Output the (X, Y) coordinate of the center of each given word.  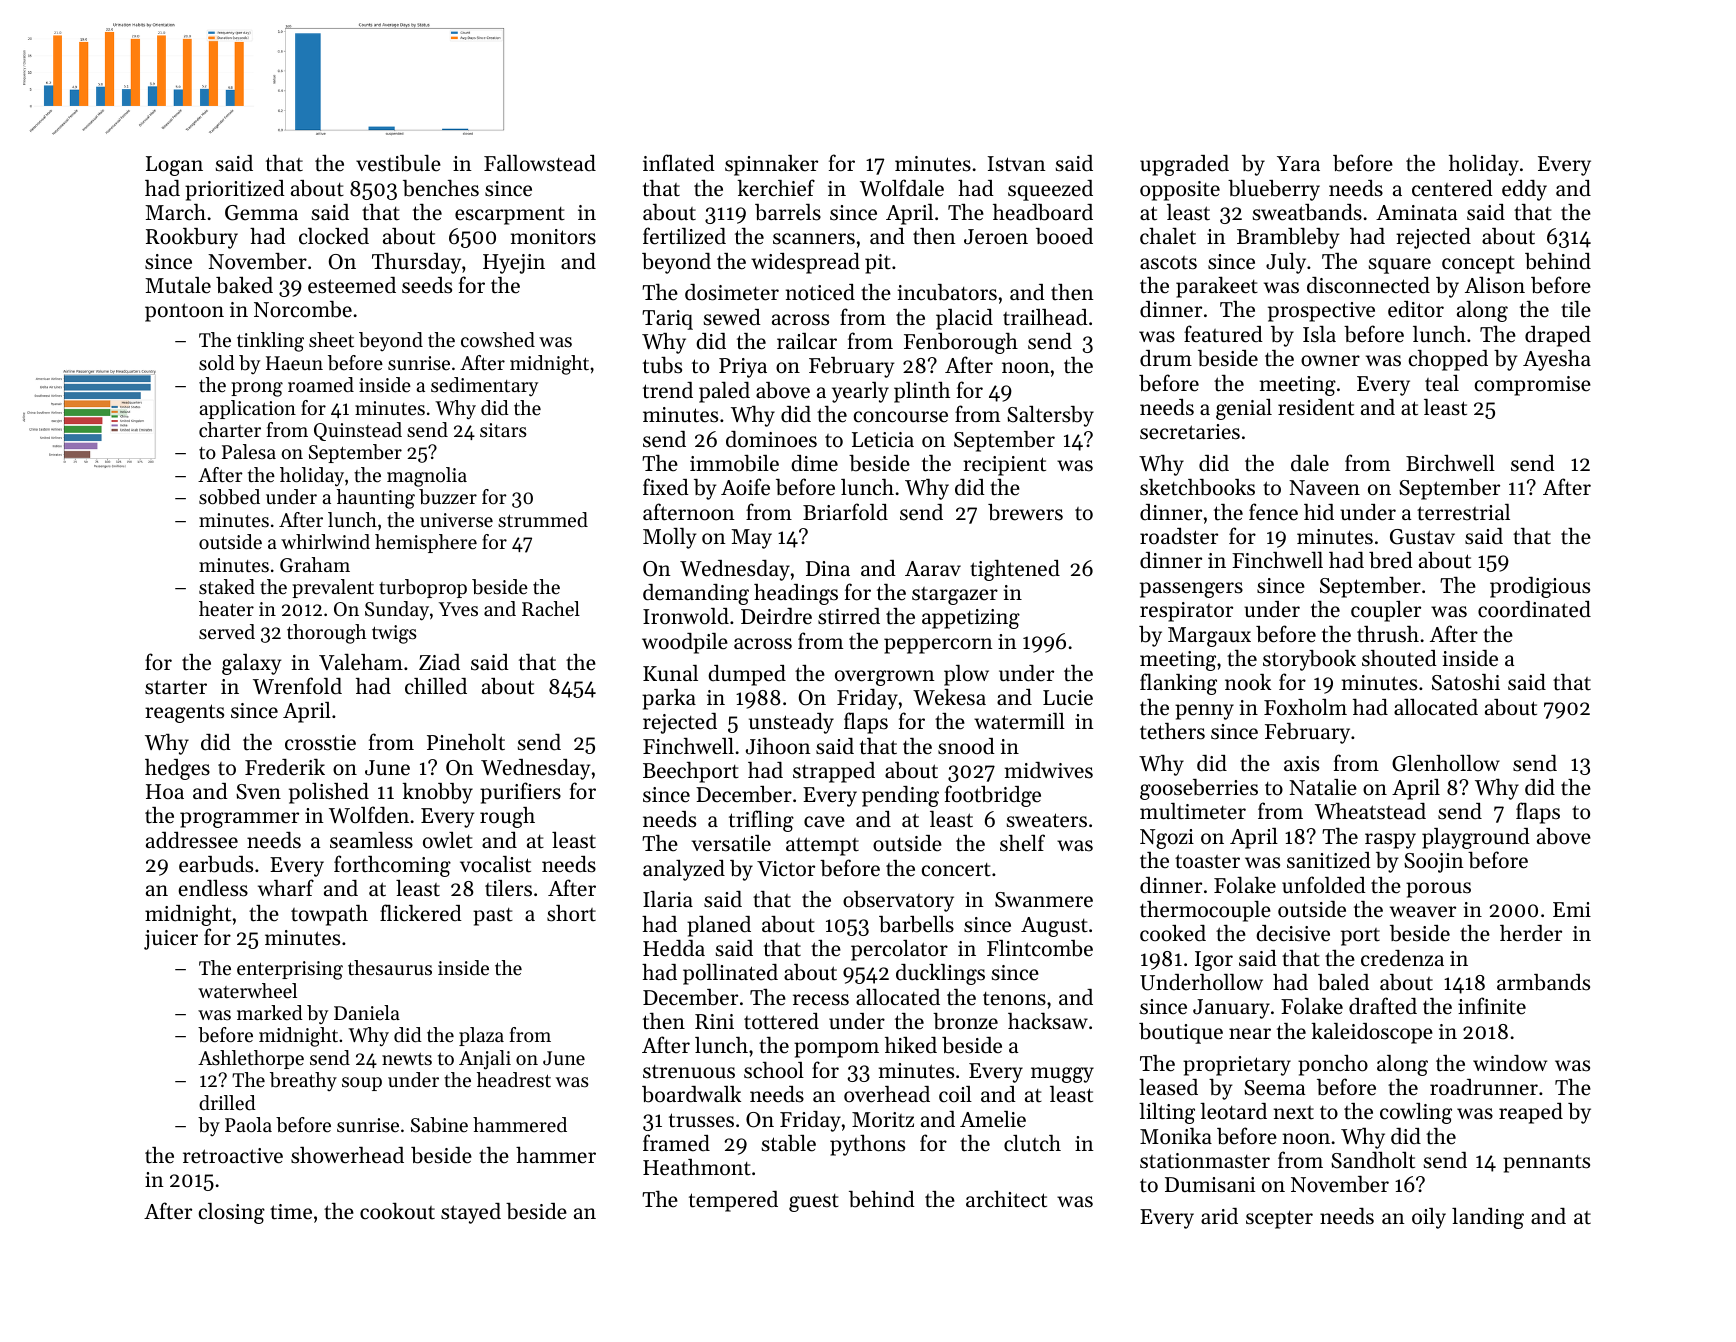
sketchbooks (1197, 487)
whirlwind (325, 541)
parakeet (1217, 287)
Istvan (1017, 164)
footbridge (993, 796)
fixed (666, 487)
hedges (177, 769)
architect (1006, 1199)
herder (1531, 933)
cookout (397, 1211)
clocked (334, 236)
